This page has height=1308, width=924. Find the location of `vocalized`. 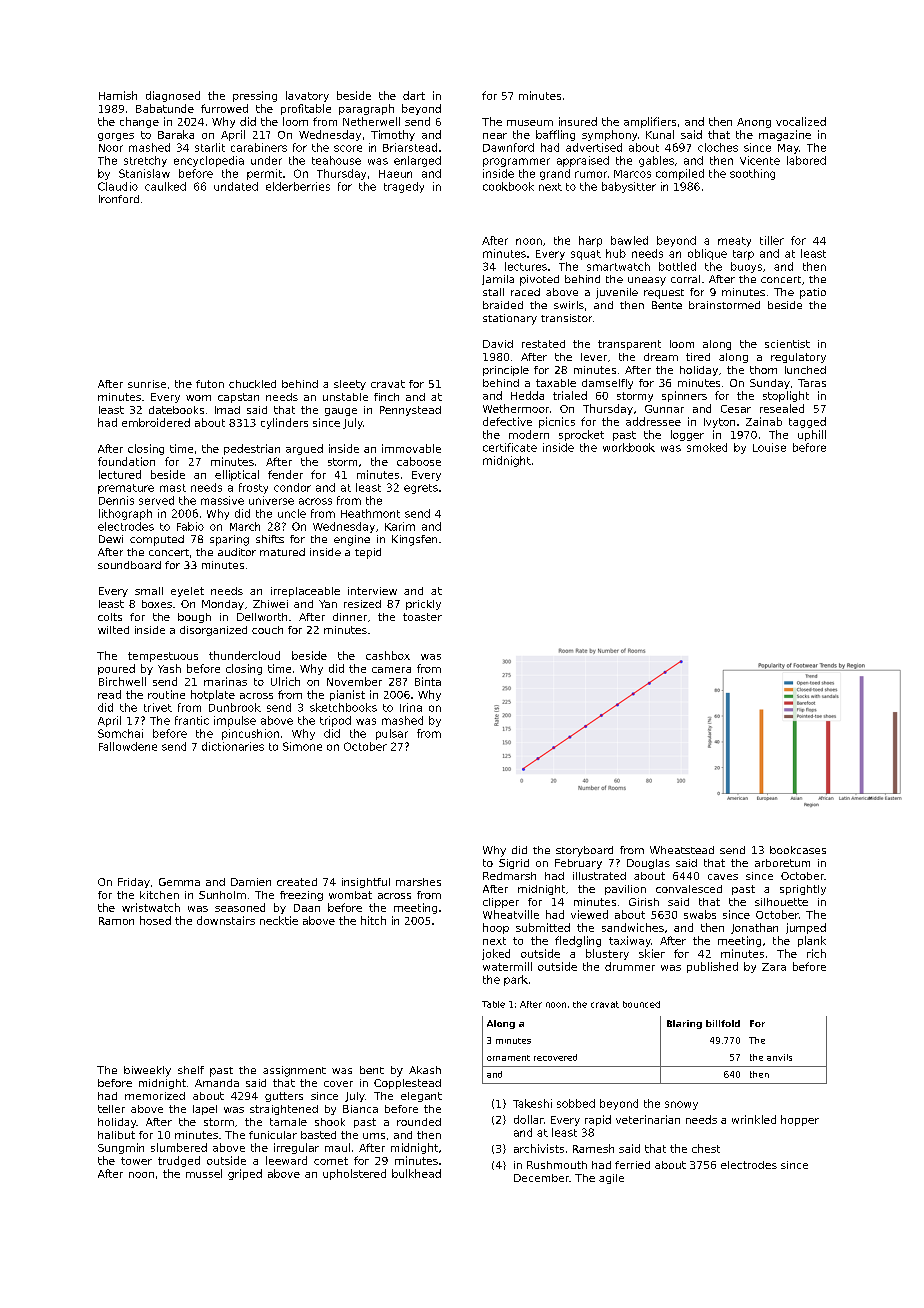

vocalized is located at coordinates (801, 121).
